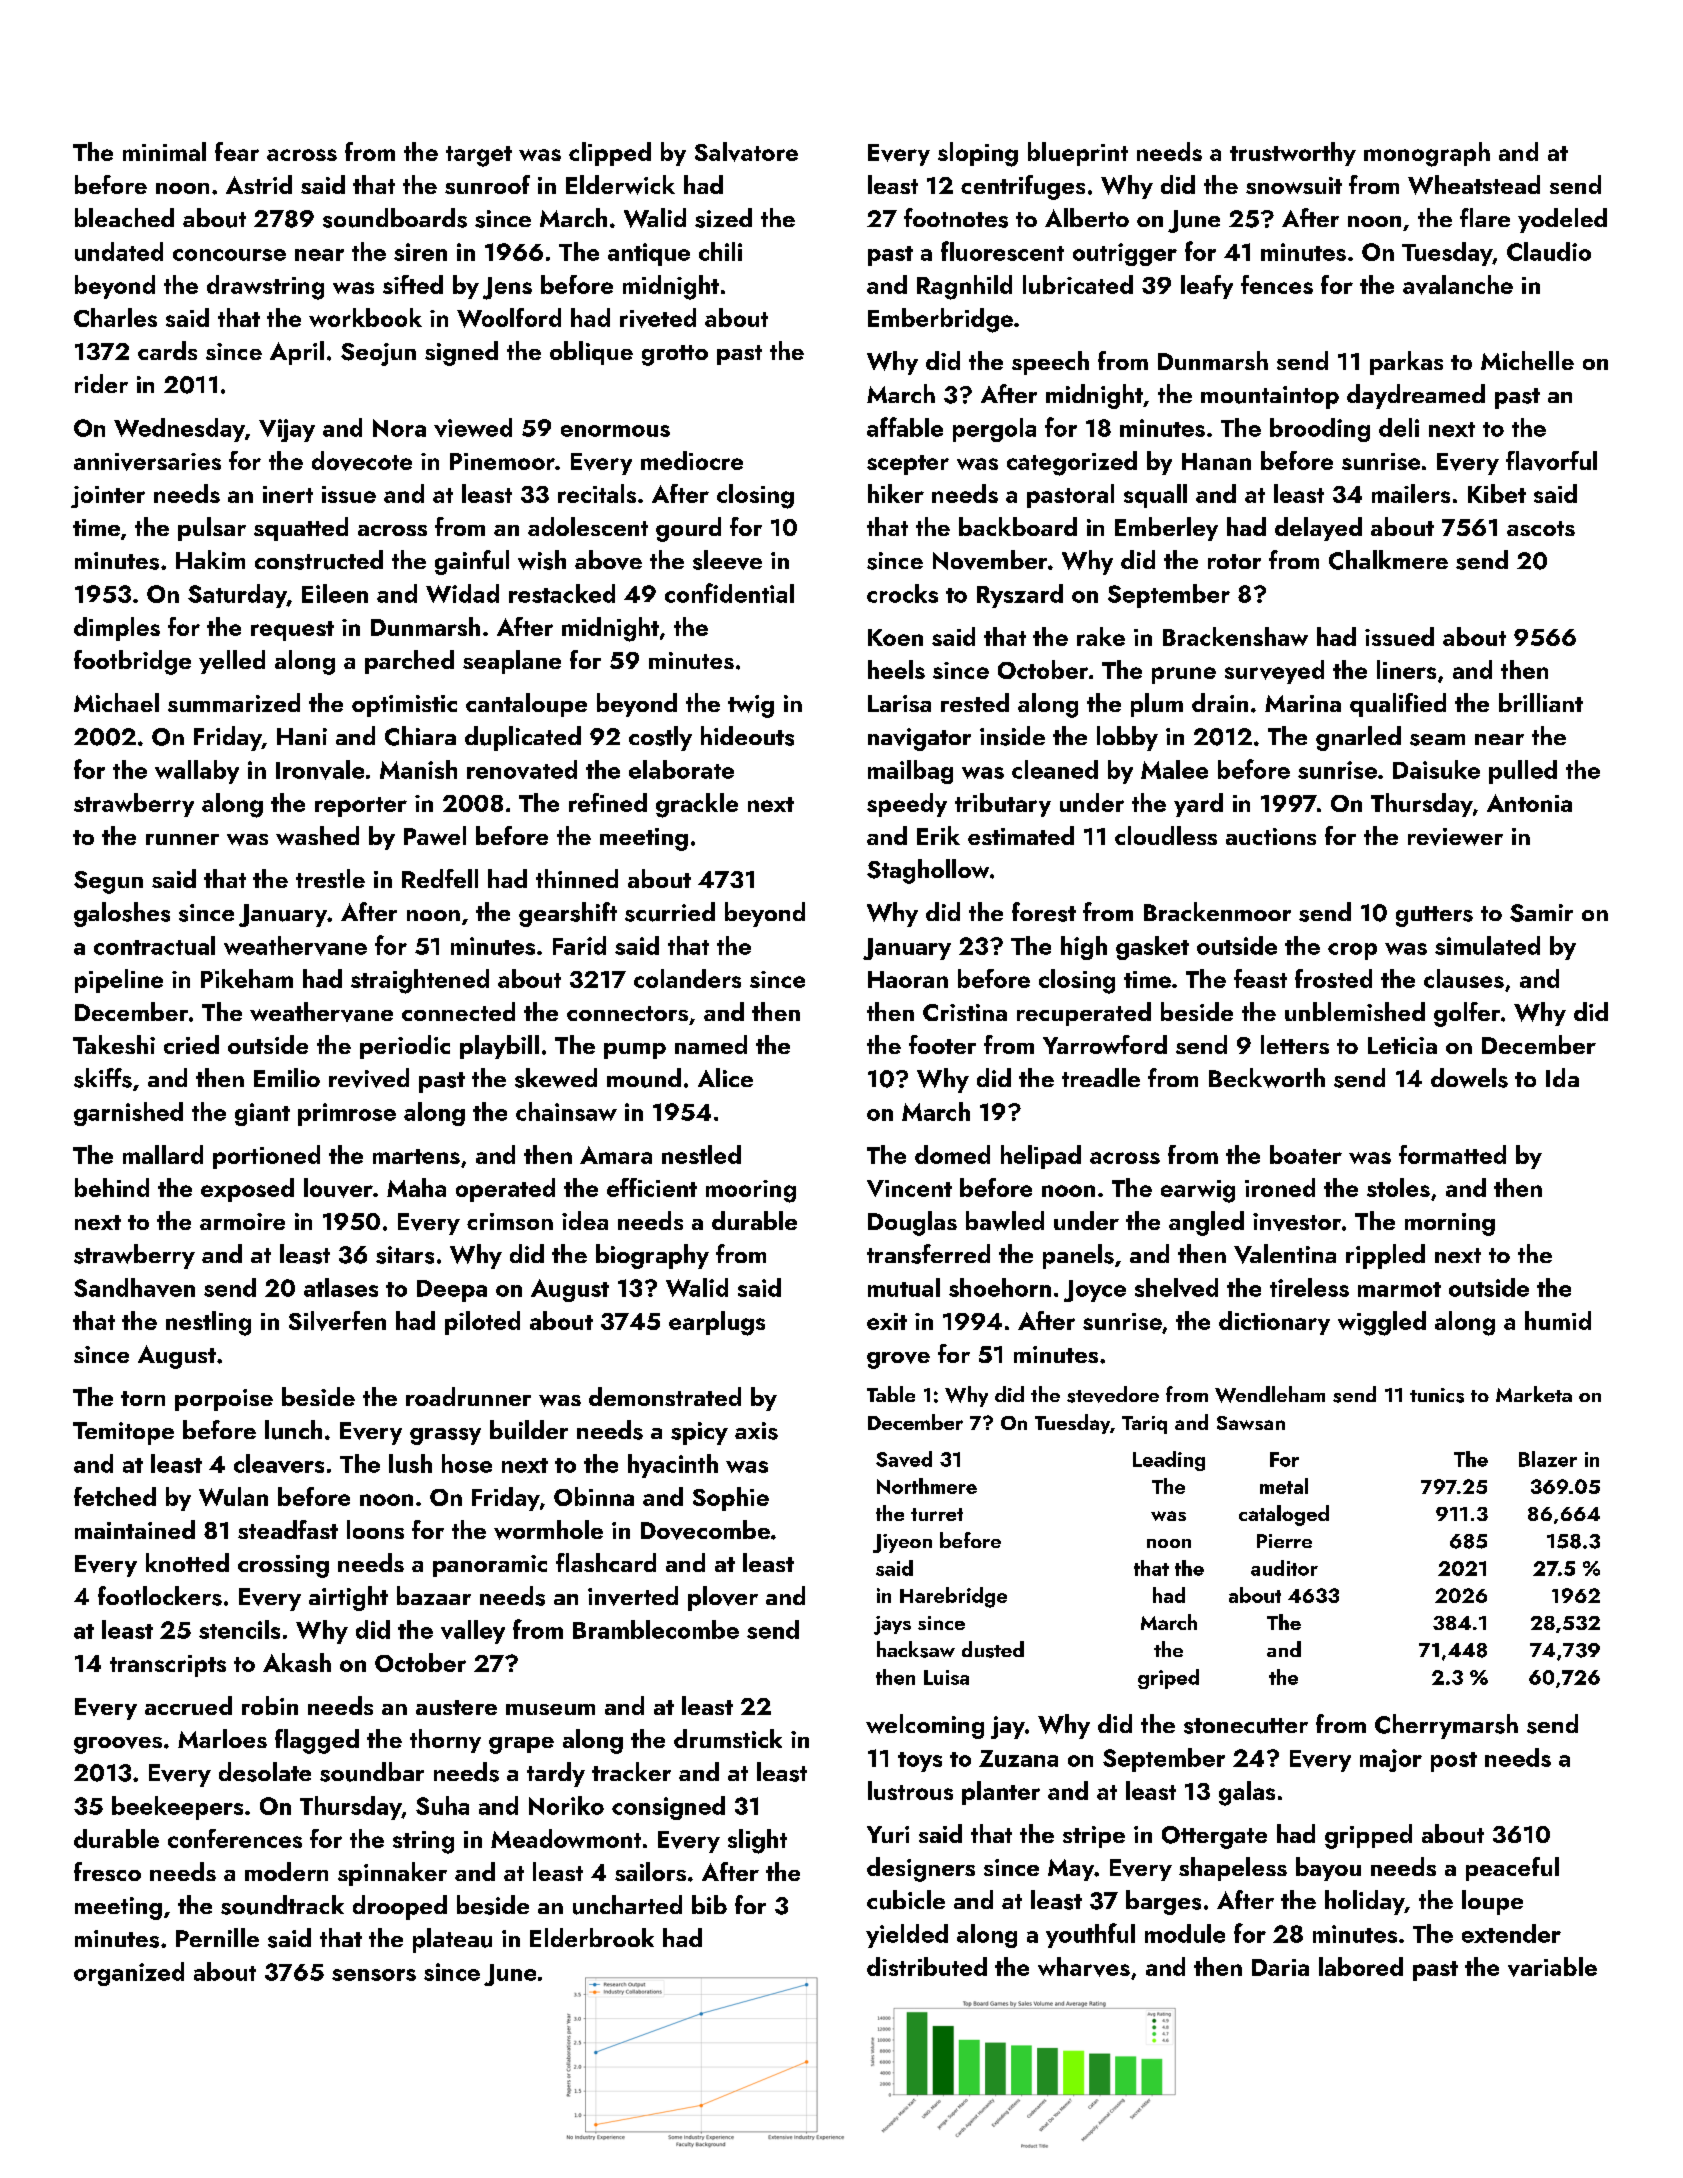  Describe the element at coordinates (566, 1111) in the document. I see `chainsaw` at that location.
